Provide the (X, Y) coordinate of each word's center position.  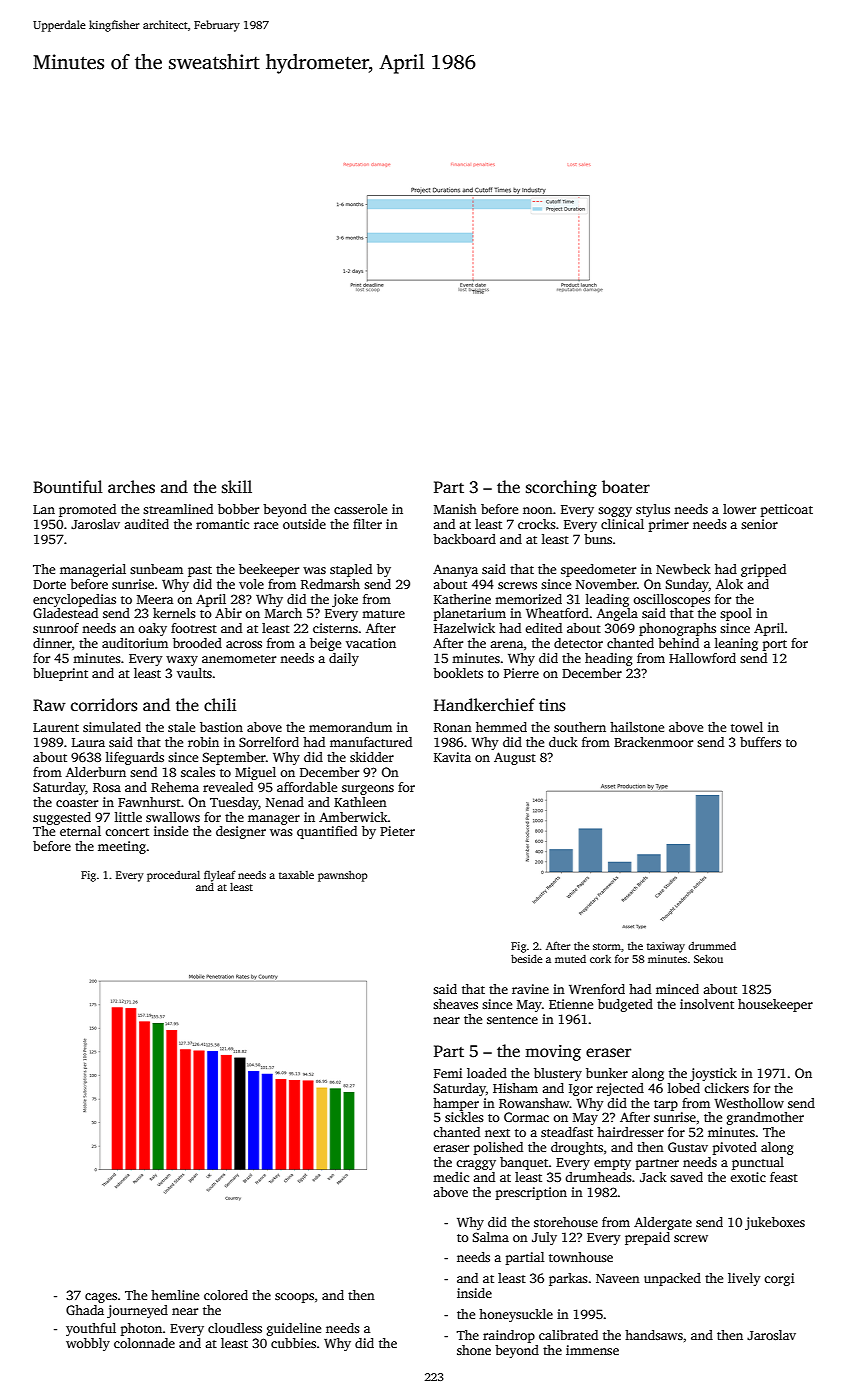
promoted (87, 510)
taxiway (666, 947)
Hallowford (702, 658)
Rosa (107, 787)
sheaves (455, 1004)
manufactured (371, 742)
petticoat (787, 510)
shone (474, 1350)
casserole (360, 509)
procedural (173, 876)
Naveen (618, 1278)
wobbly (88, 1344)
